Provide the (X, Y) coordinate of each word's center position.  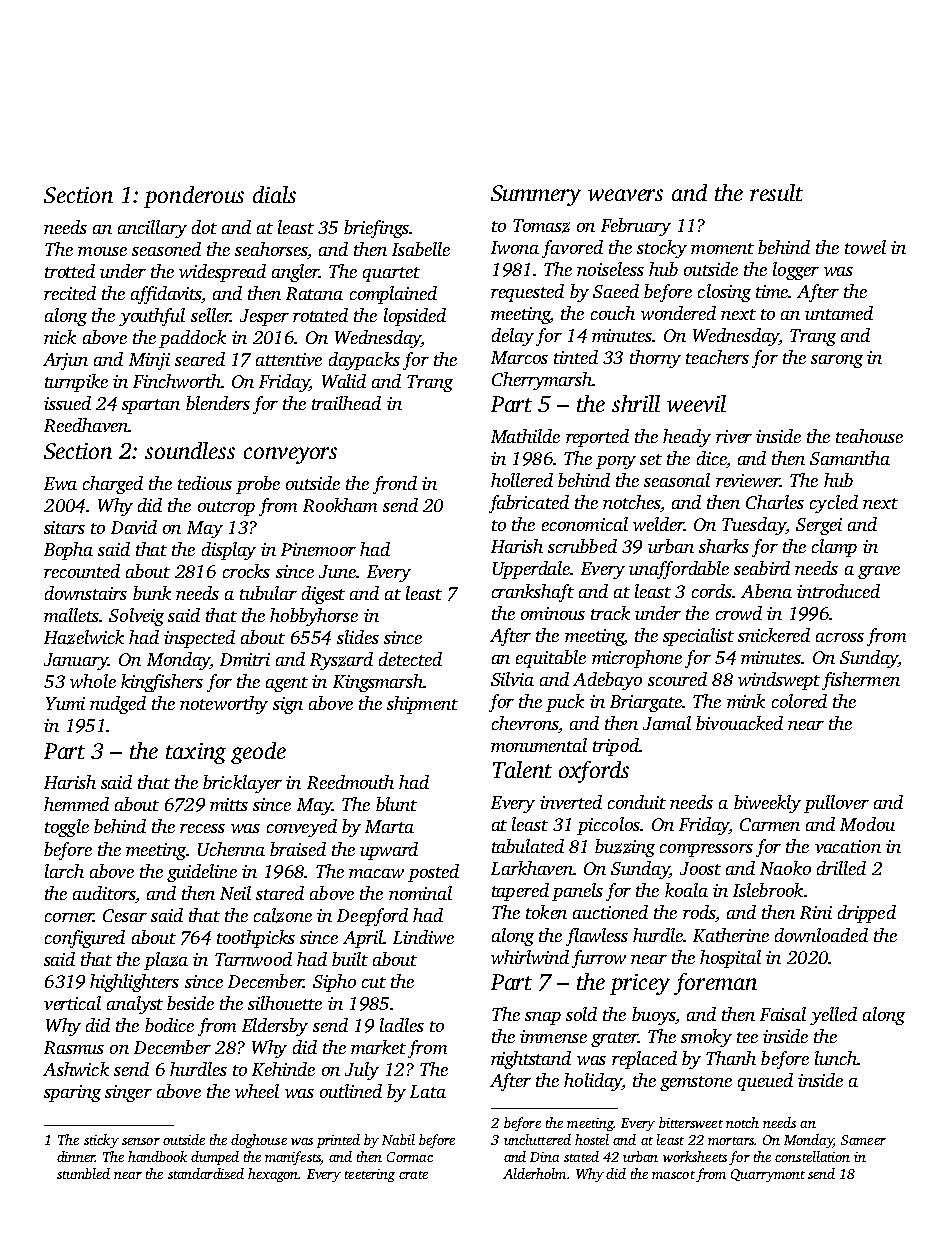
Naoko (785, 868)
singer (128, 1093)
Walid (344, 381)
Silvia (512, 679)
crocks (246, 571)
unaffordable (679, 570)
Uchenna (231, 849)
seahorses (271, 249)
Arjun (65, 361)
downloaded (821, 935)
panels (577, 892)
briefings (376, 229)
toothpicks (256, 939)
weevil (696, 403)
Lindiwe (423, 937)
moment (722, 248)
